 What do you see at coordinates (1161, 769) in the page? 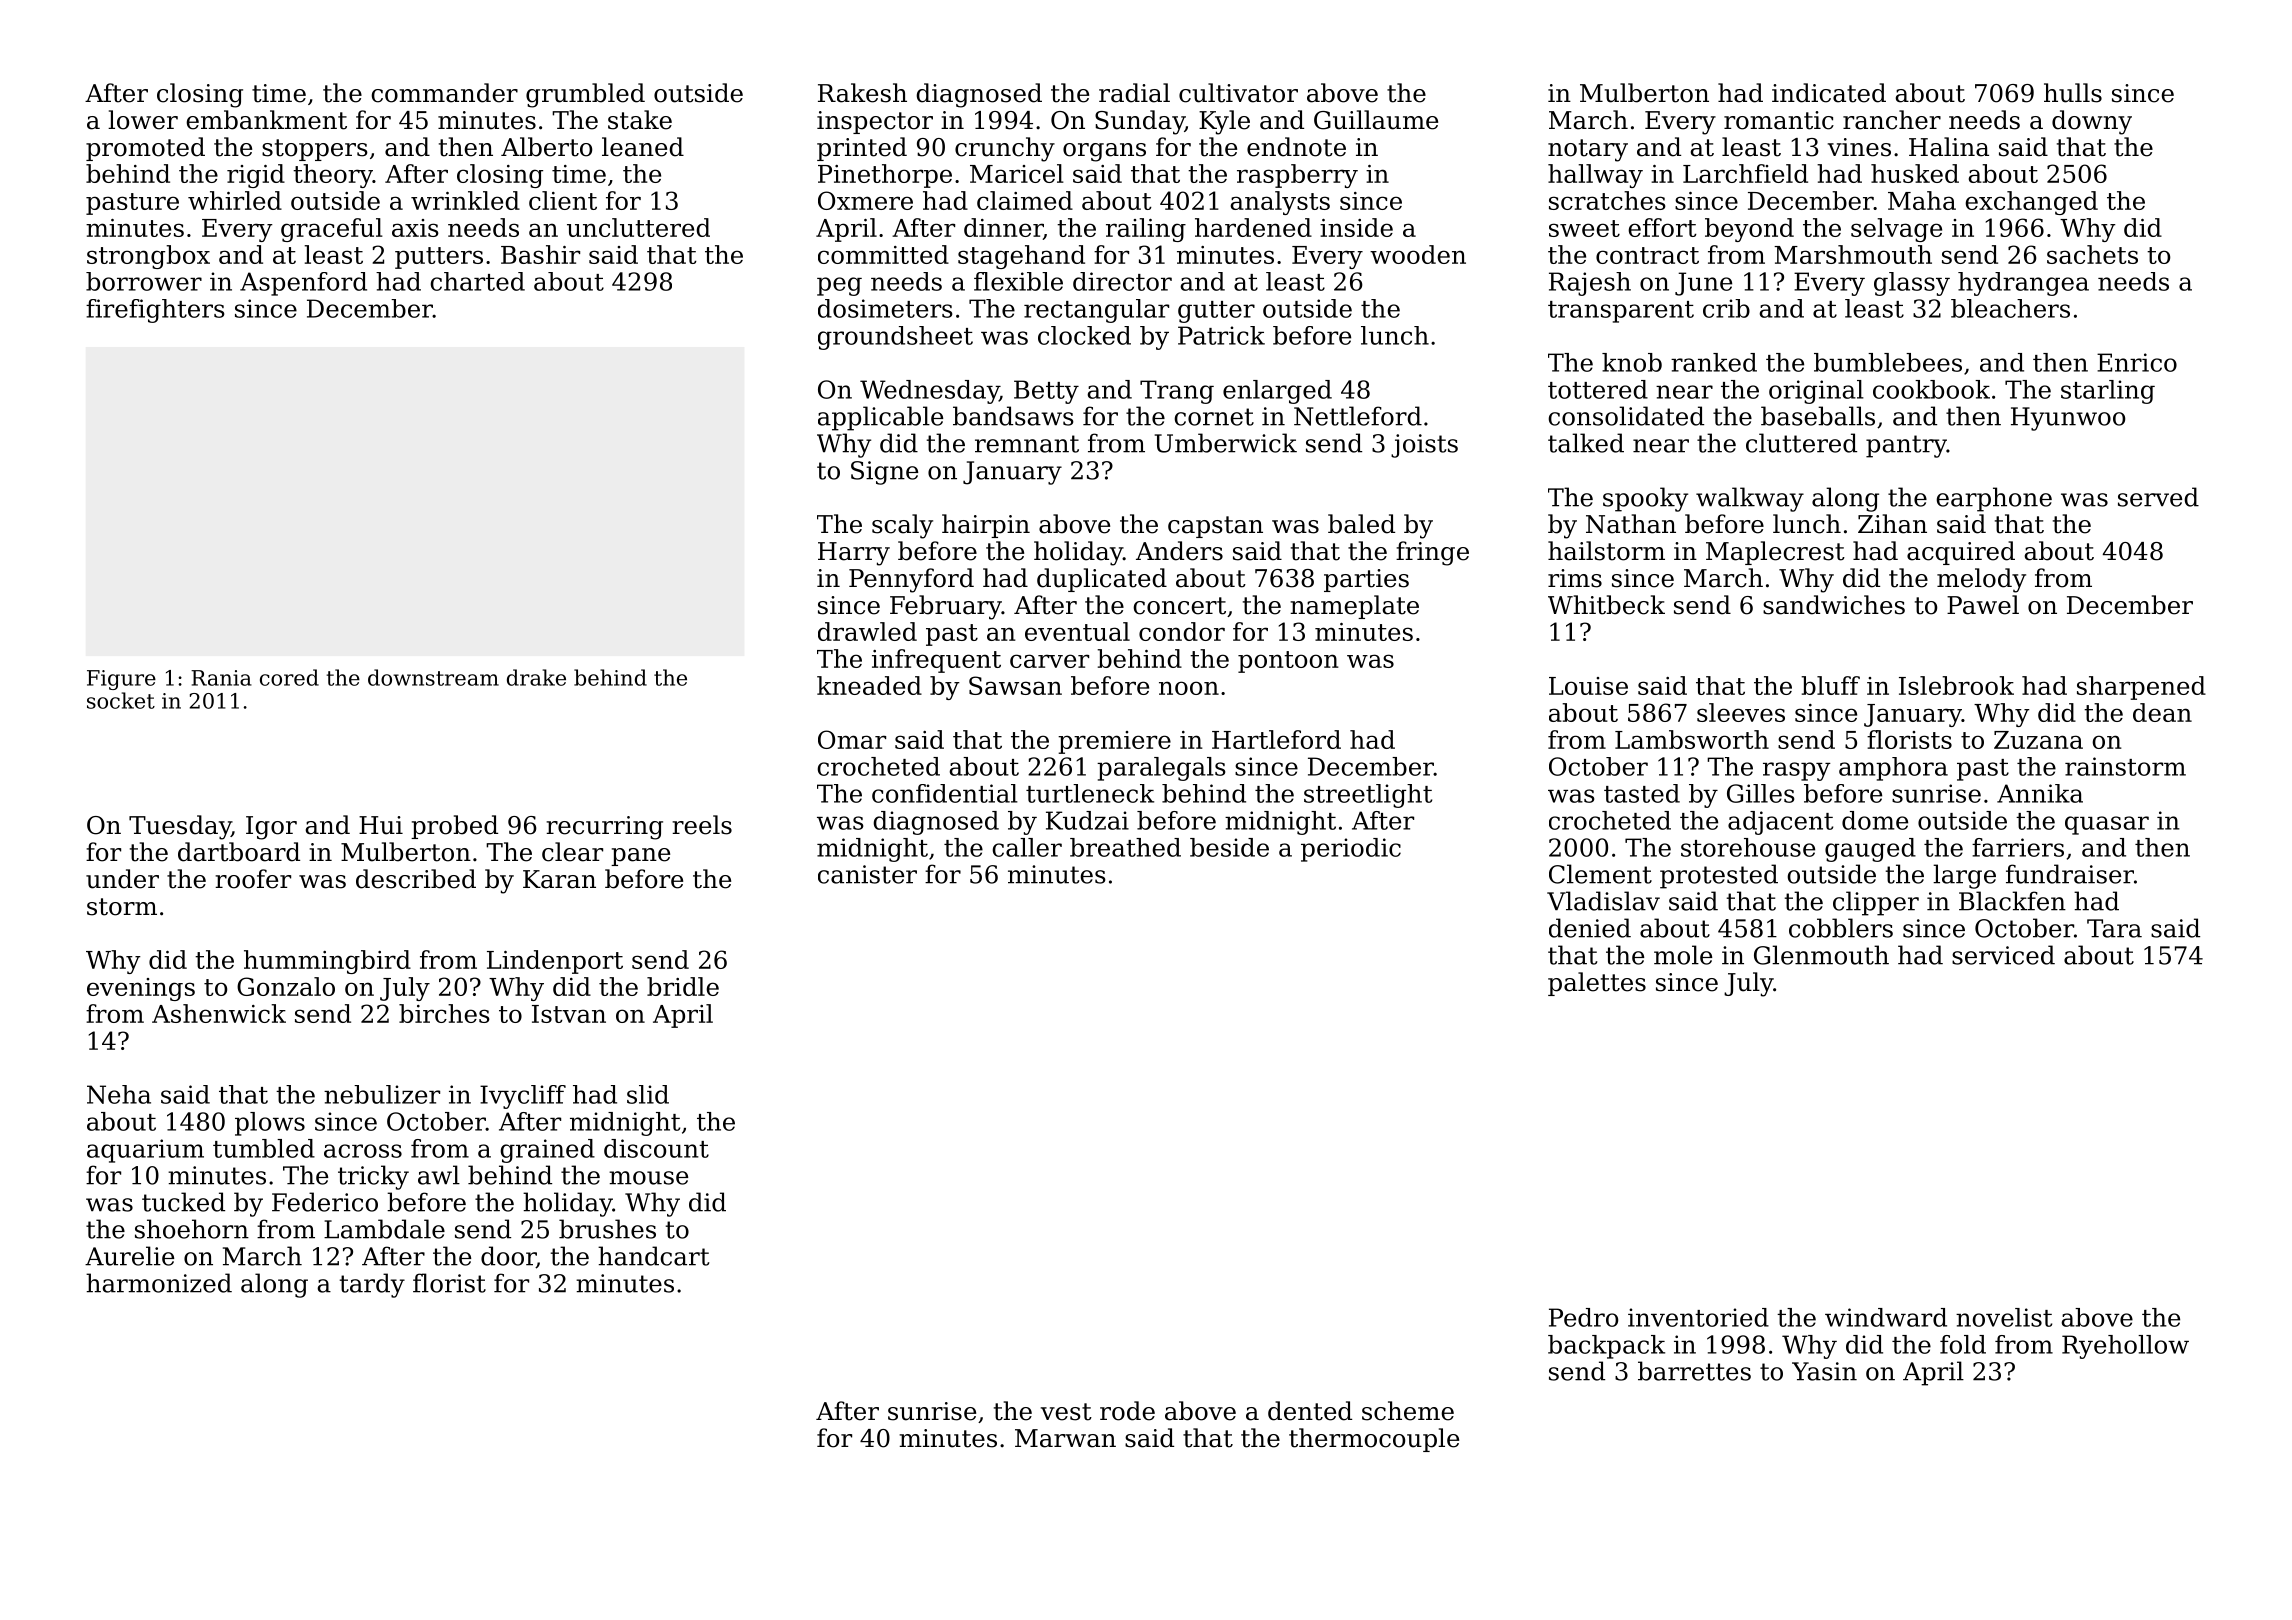
I see `paralegals` at bounding box center [1161, 769].
